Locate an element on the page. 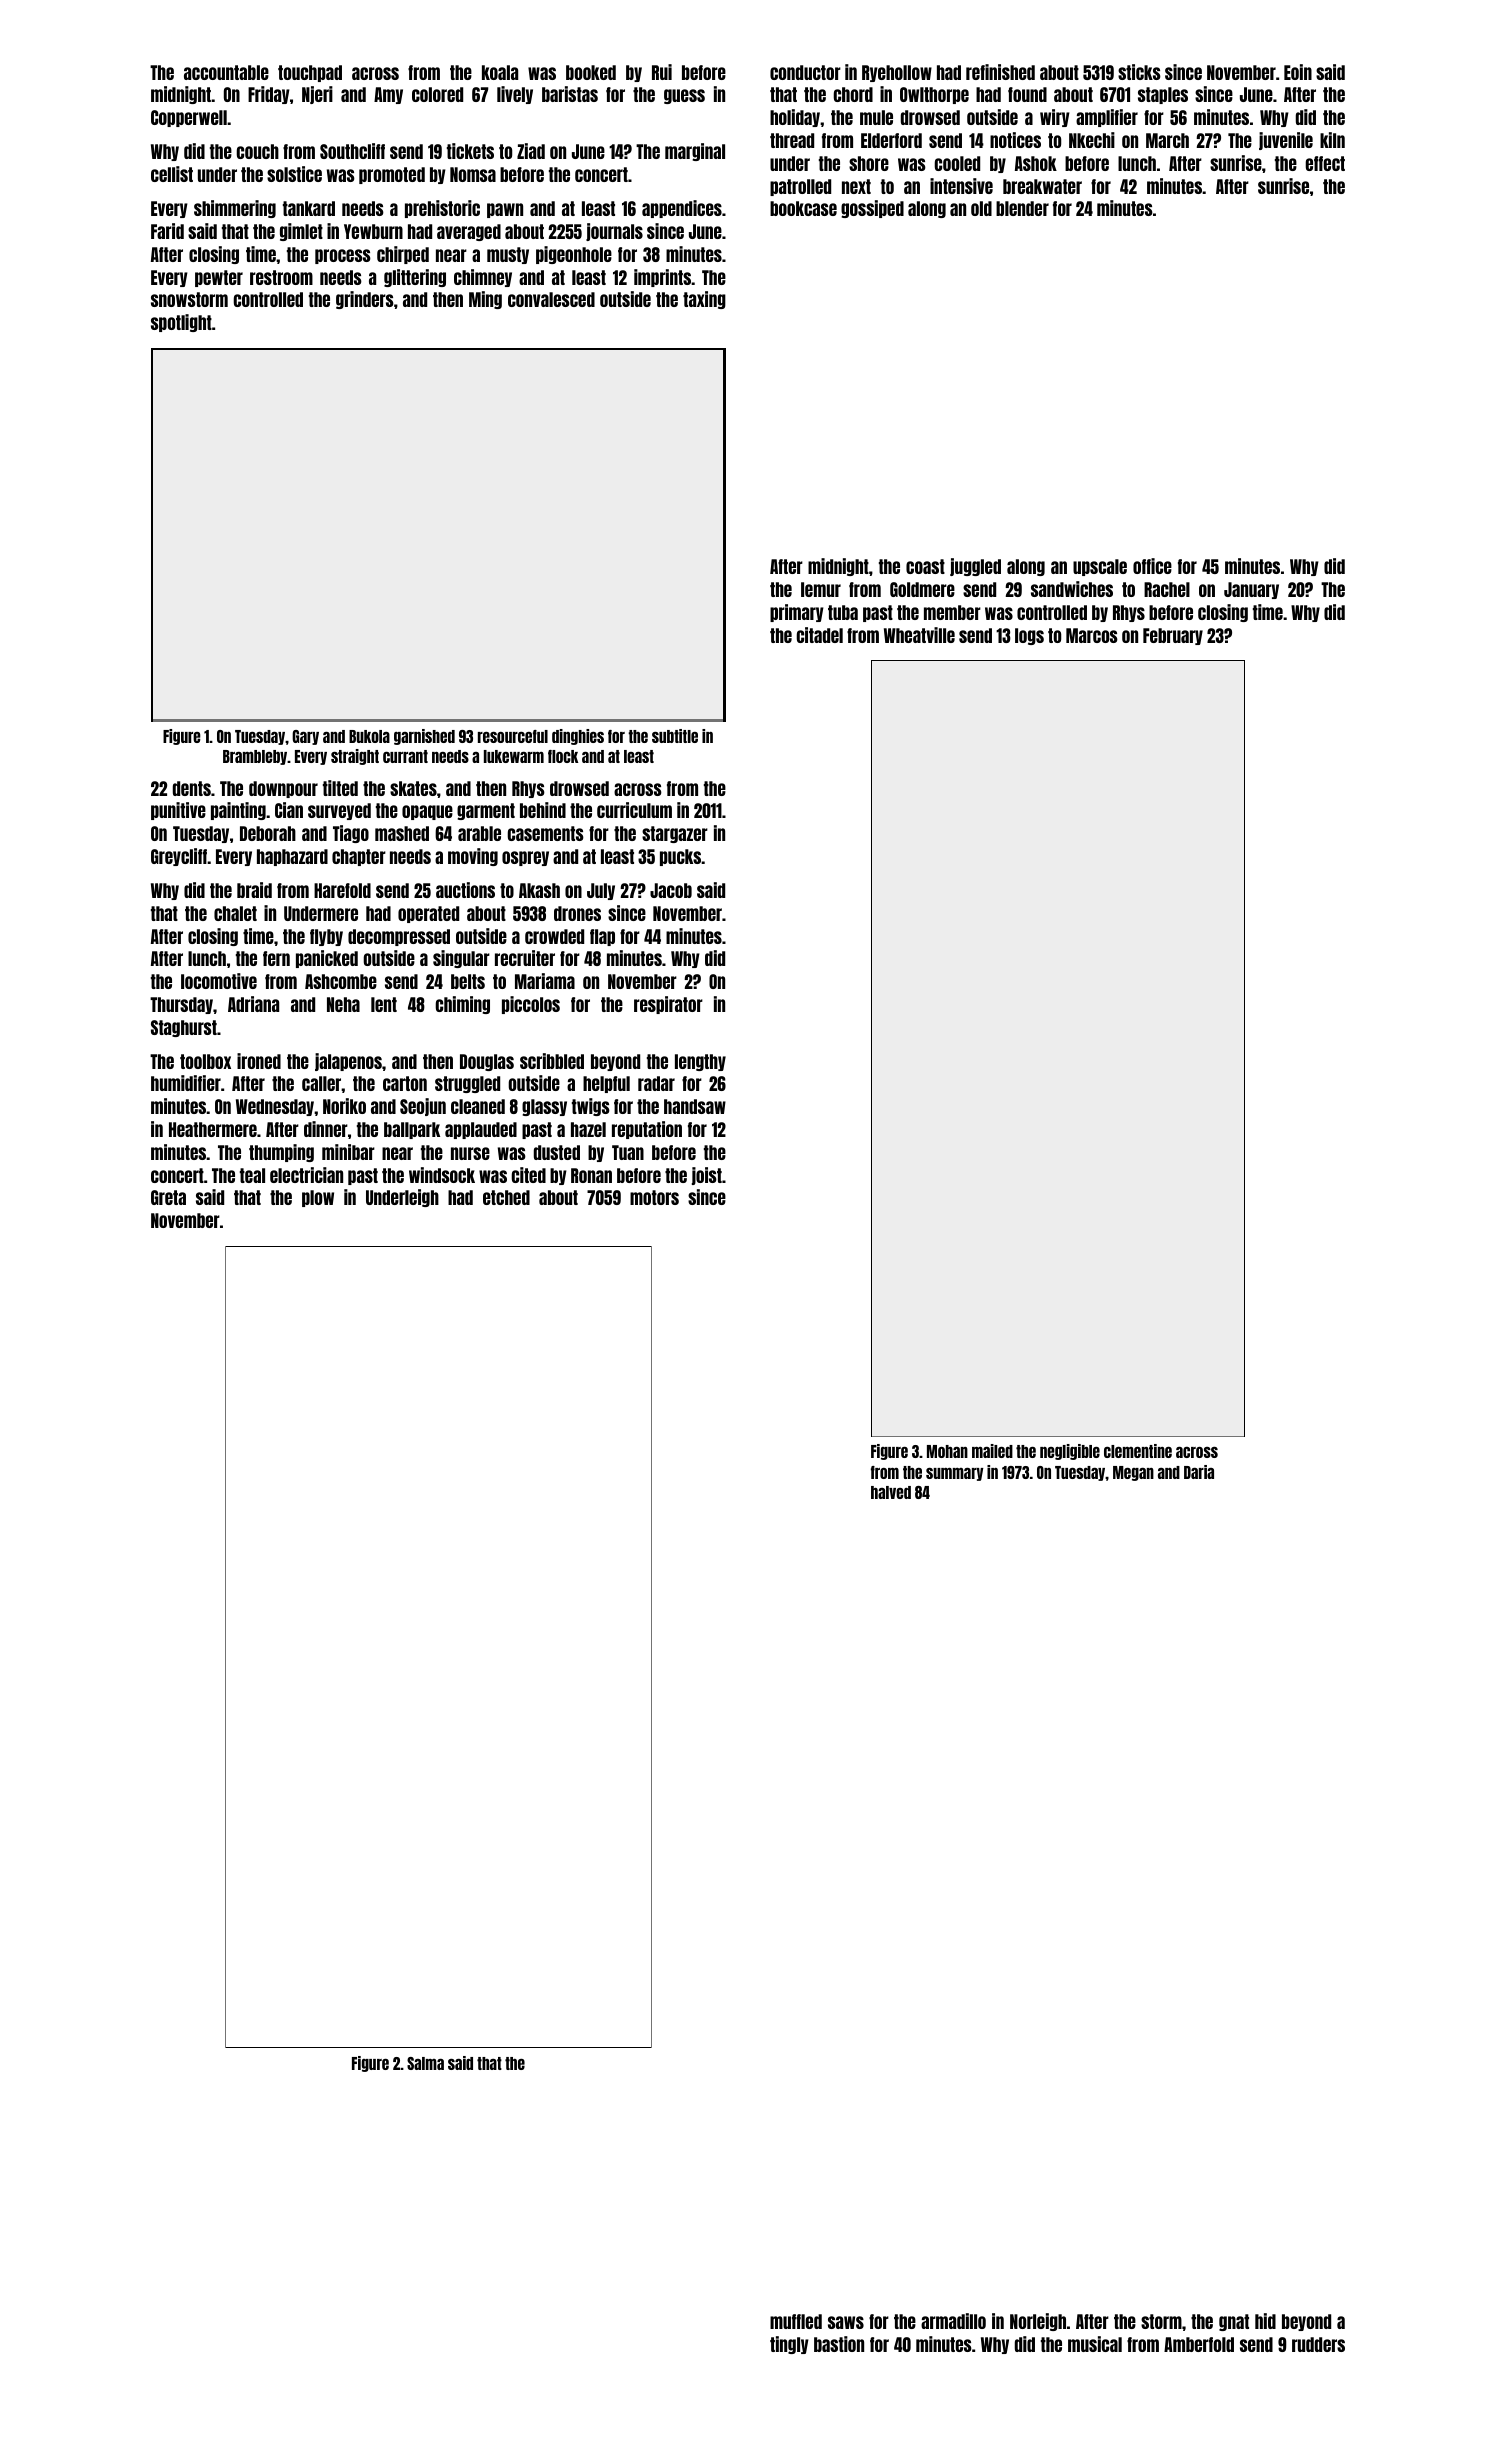  ballpark is located at coordinates (412, 1130).
